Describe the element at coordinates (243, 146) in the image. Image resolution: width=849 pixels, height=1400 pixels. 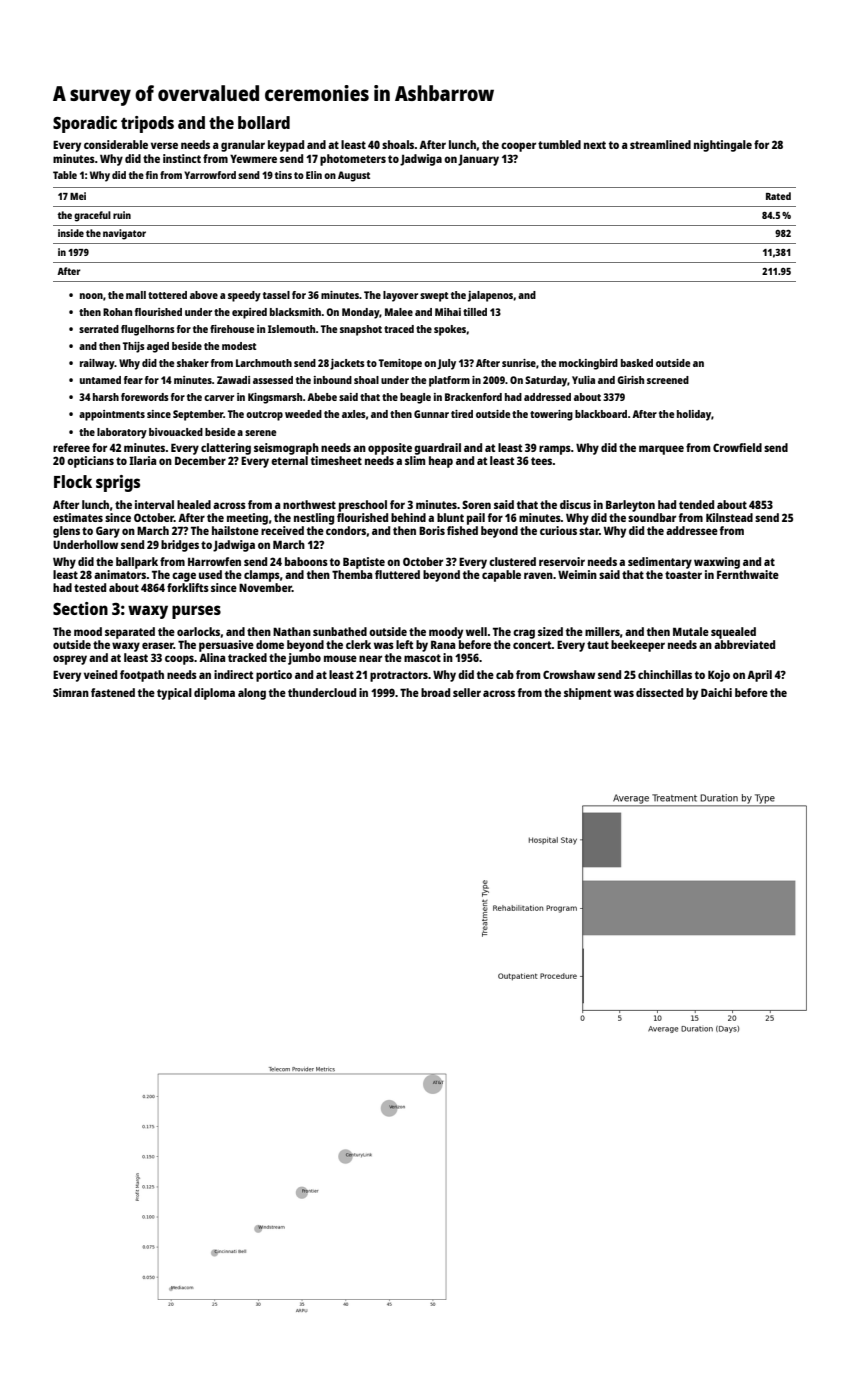
I see `granular` at that location.
